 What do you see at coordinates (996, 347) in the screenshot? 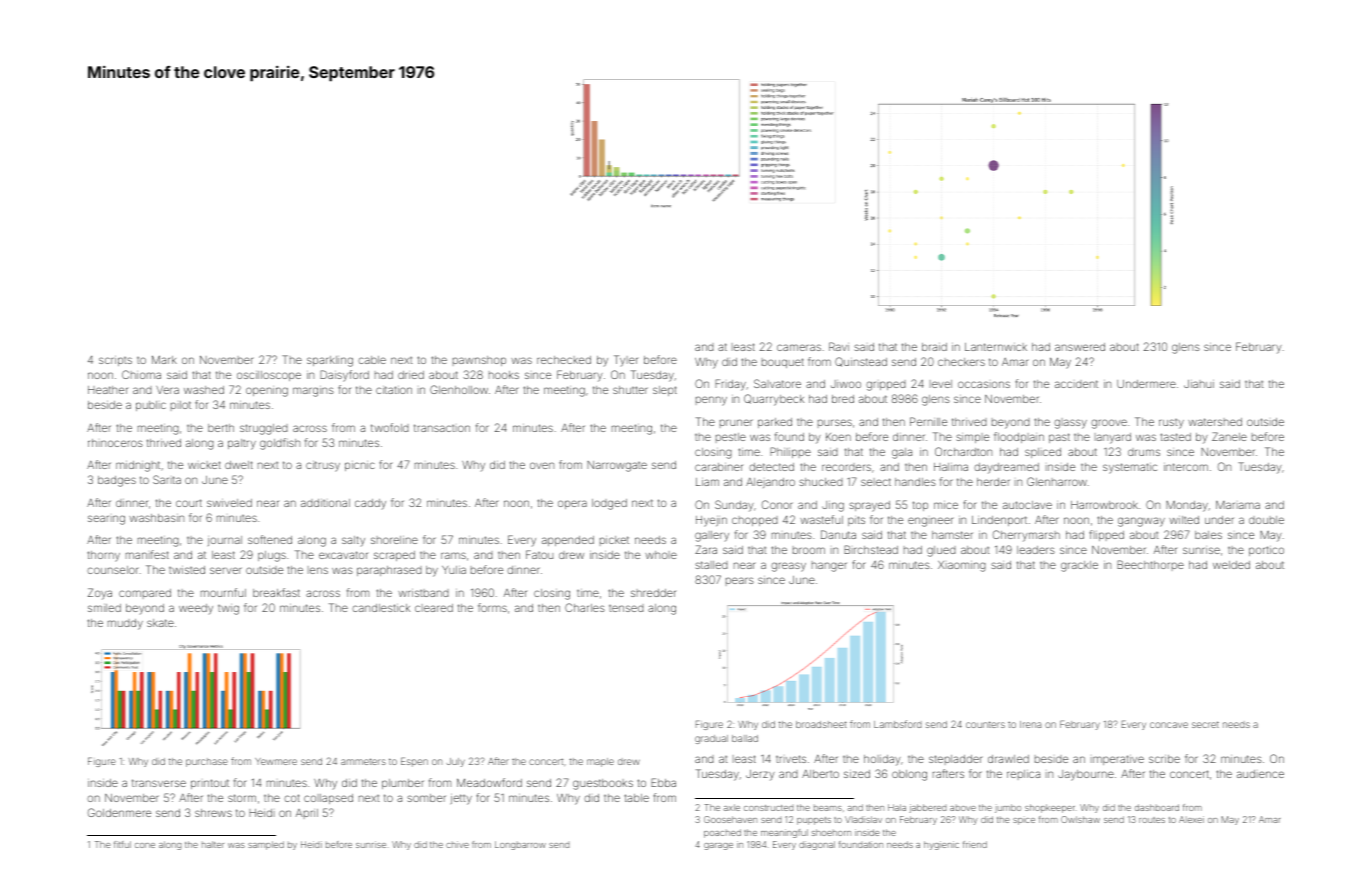
I see `Lanternwick` at bounding box center [996, 347].
